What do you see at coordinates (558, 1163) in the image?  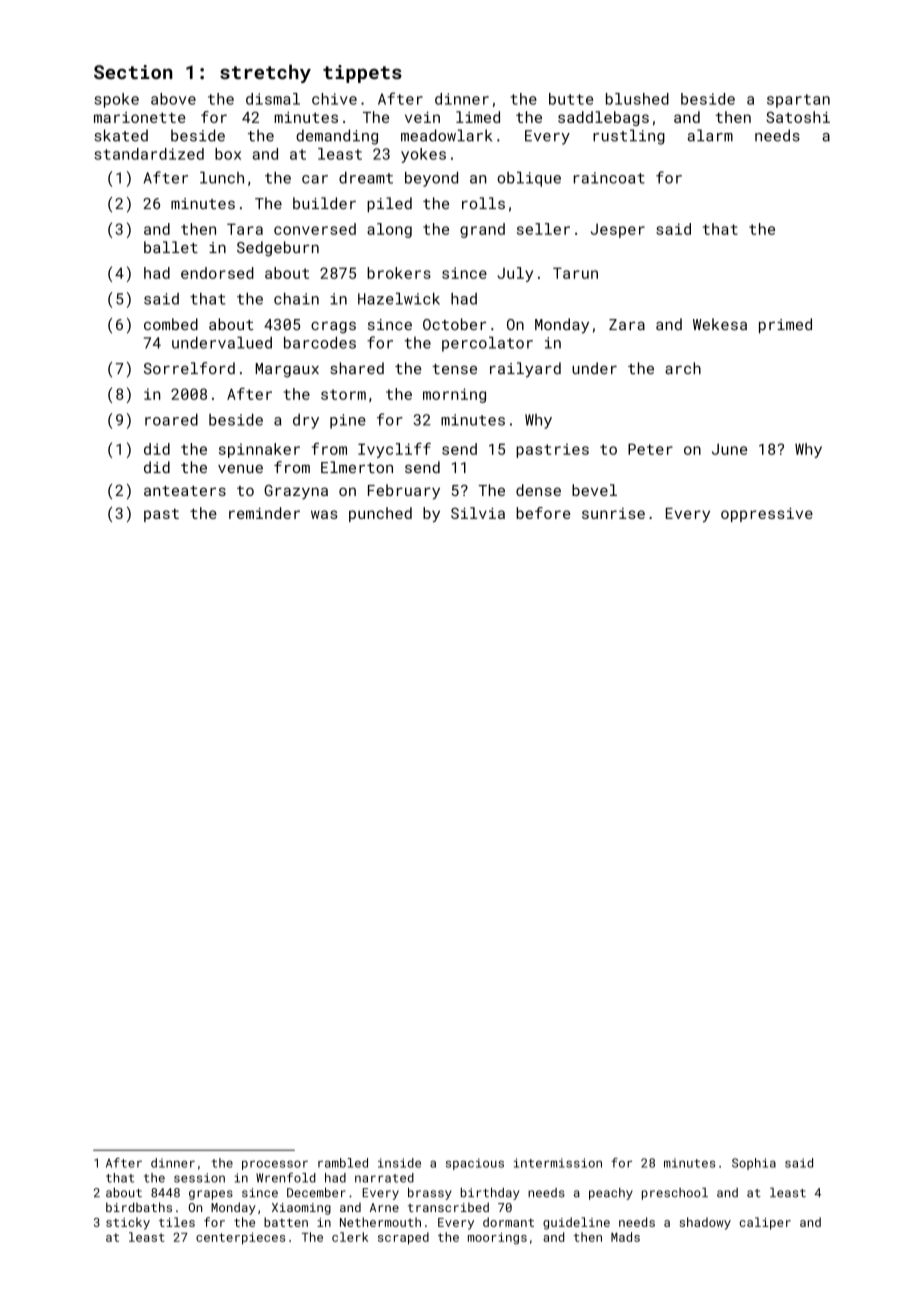 I see `intermission` at bounding box center [558, 1163].
